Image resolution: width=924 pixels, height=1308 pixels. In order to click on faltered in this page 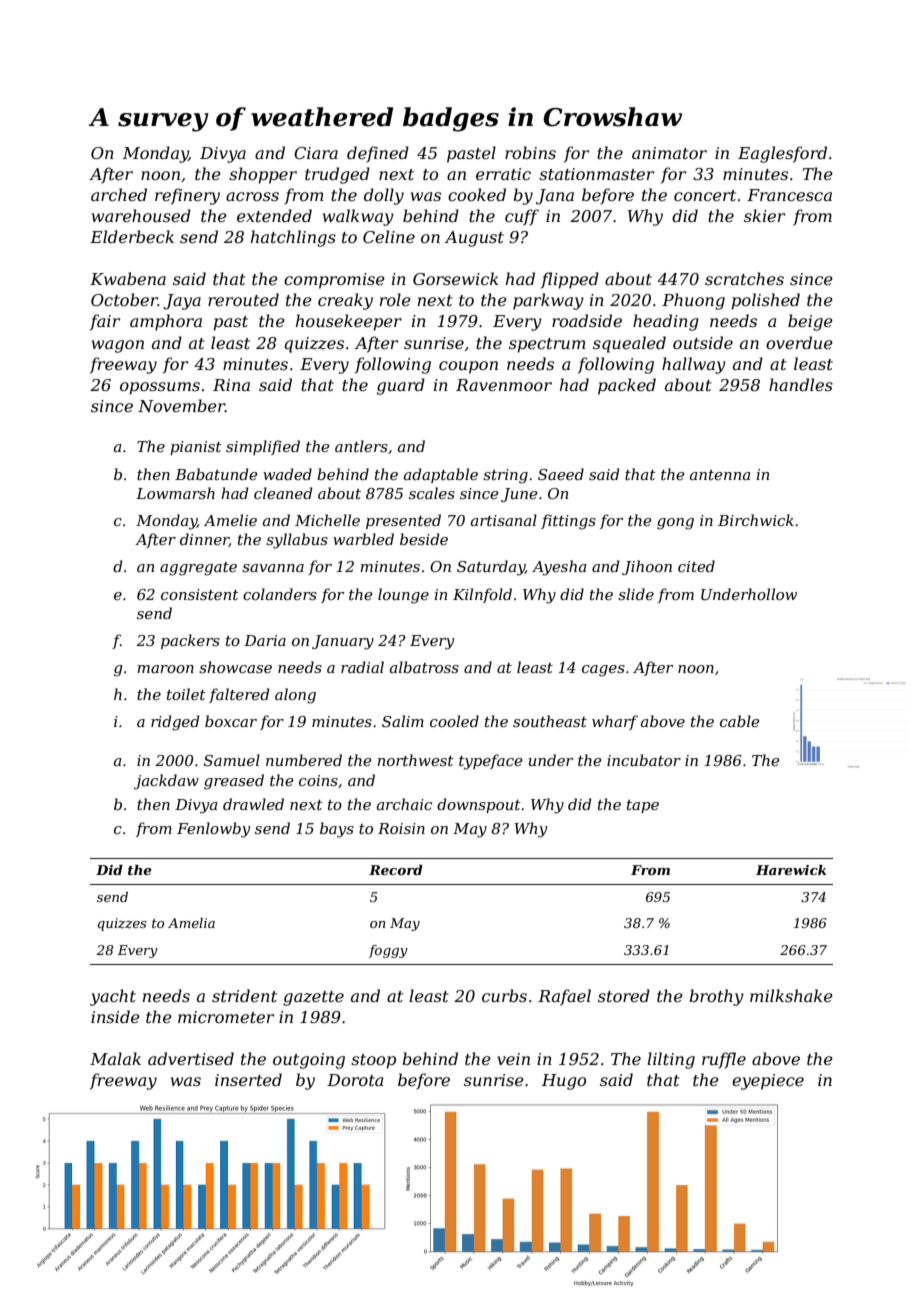, I will do `click(239, 695)`.
